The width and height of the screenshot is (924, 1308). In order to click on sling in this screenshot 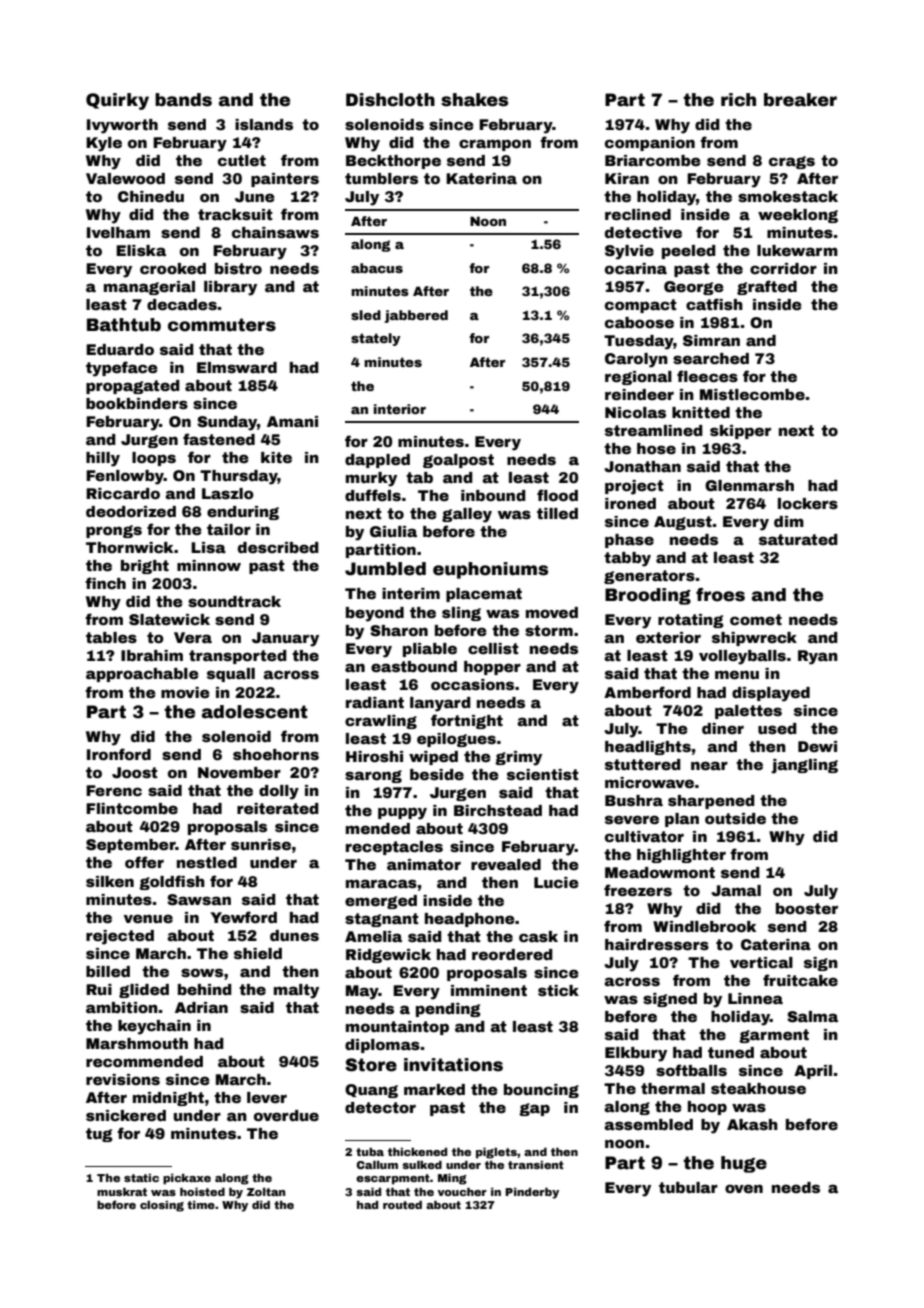, I will do `click(461, 614)`.
